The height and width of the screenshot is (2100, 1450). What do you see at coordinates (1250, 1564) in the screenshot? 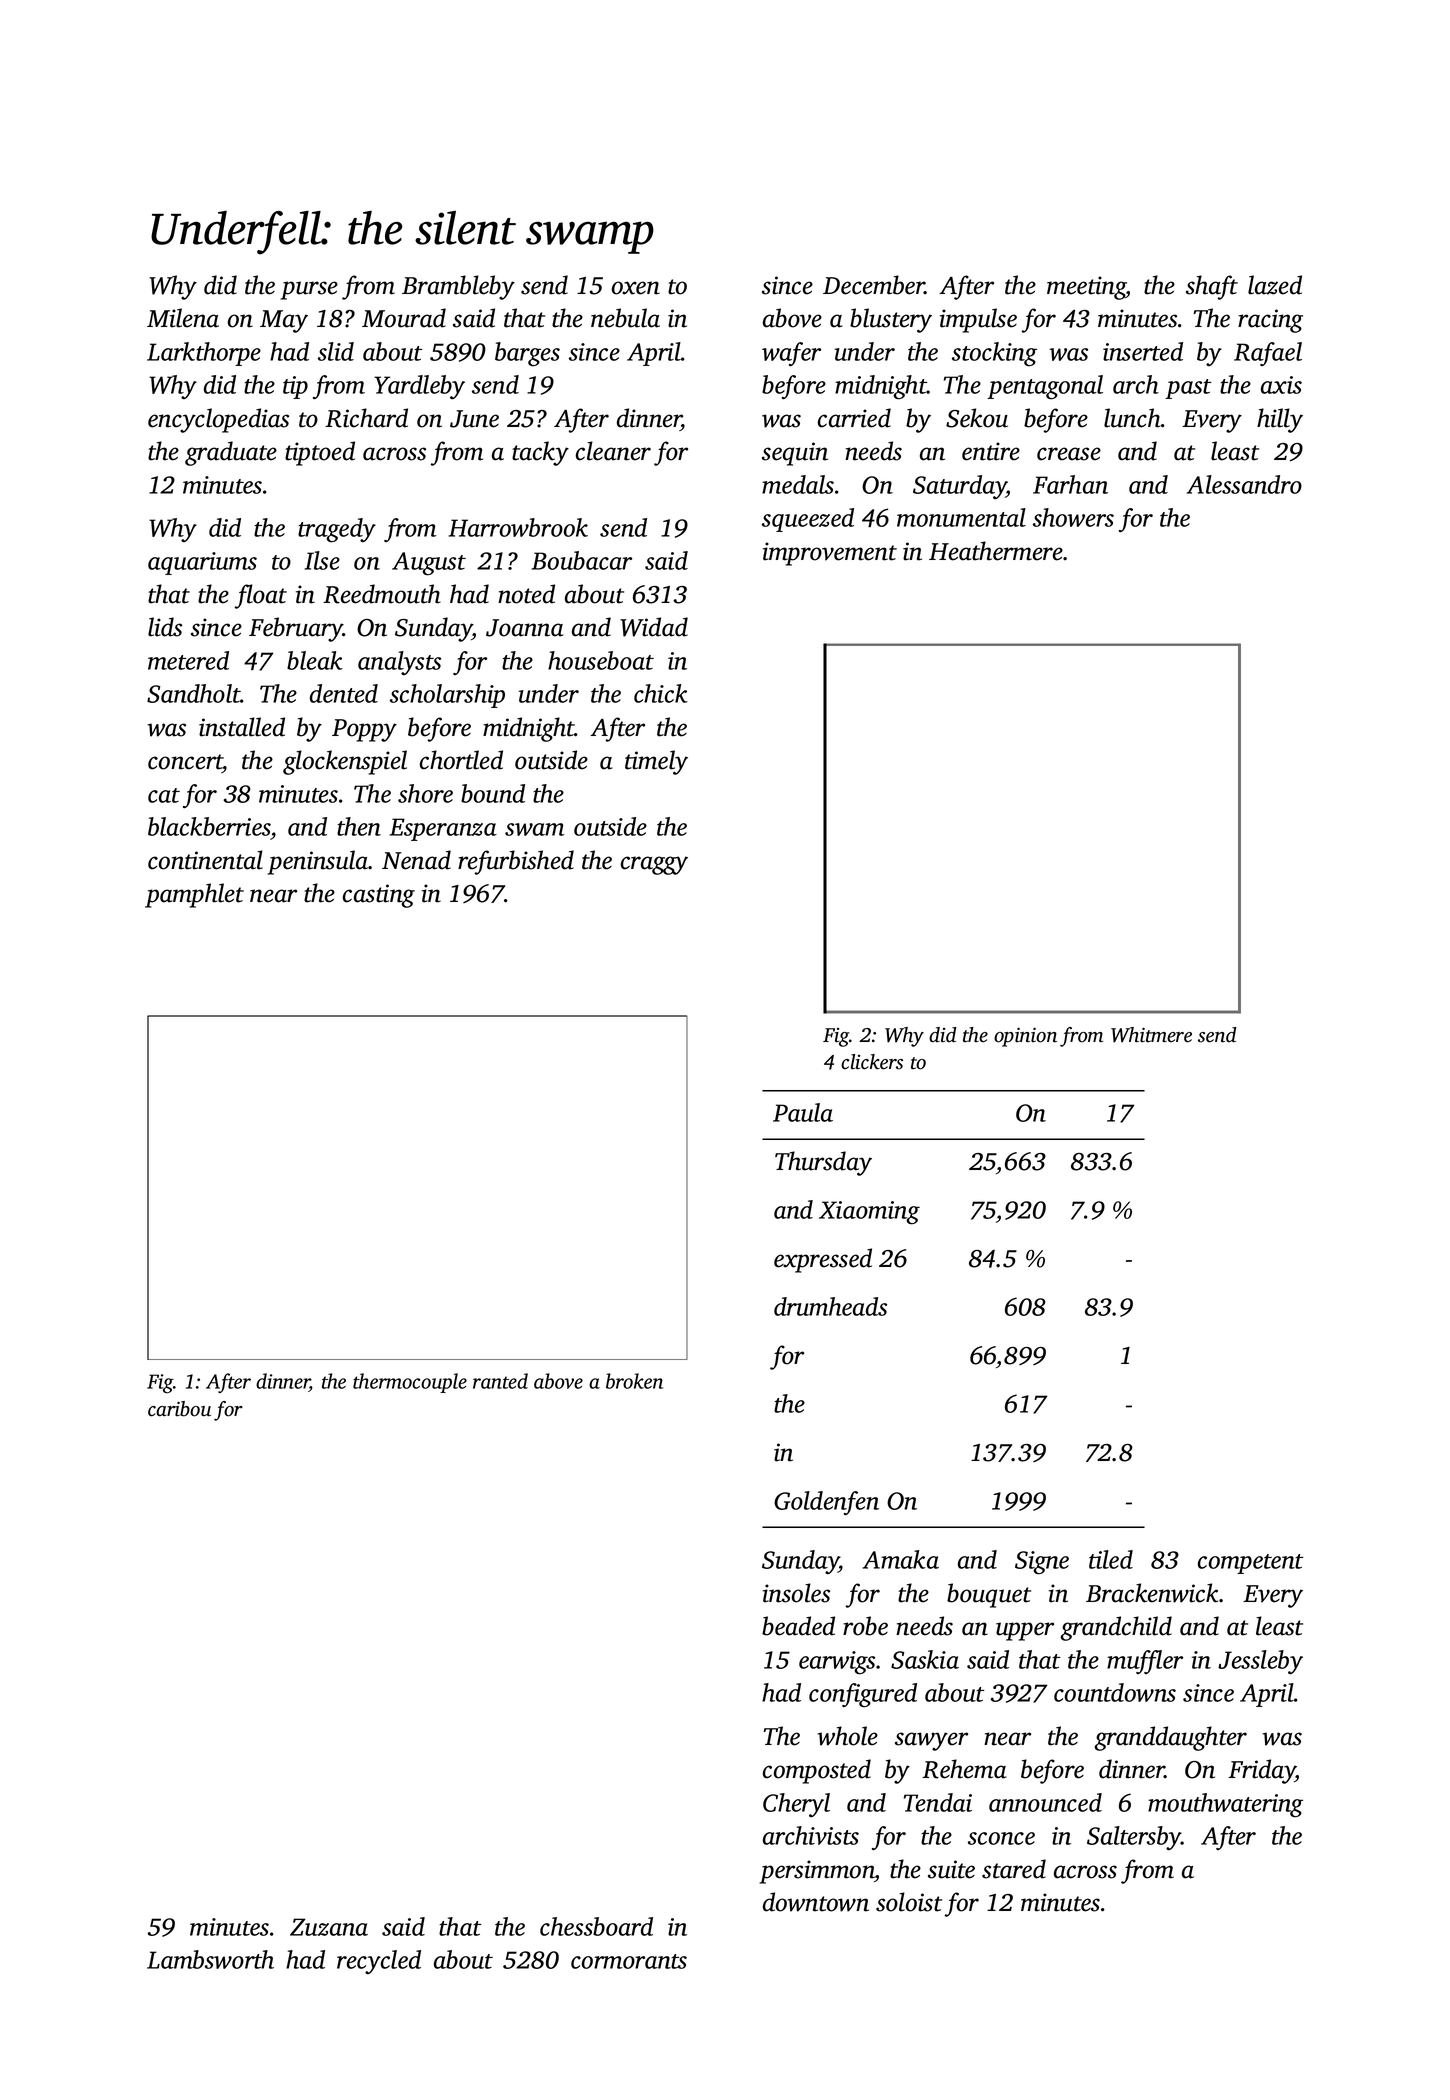
I see `competent` at bounding box center [1250, 1564].
